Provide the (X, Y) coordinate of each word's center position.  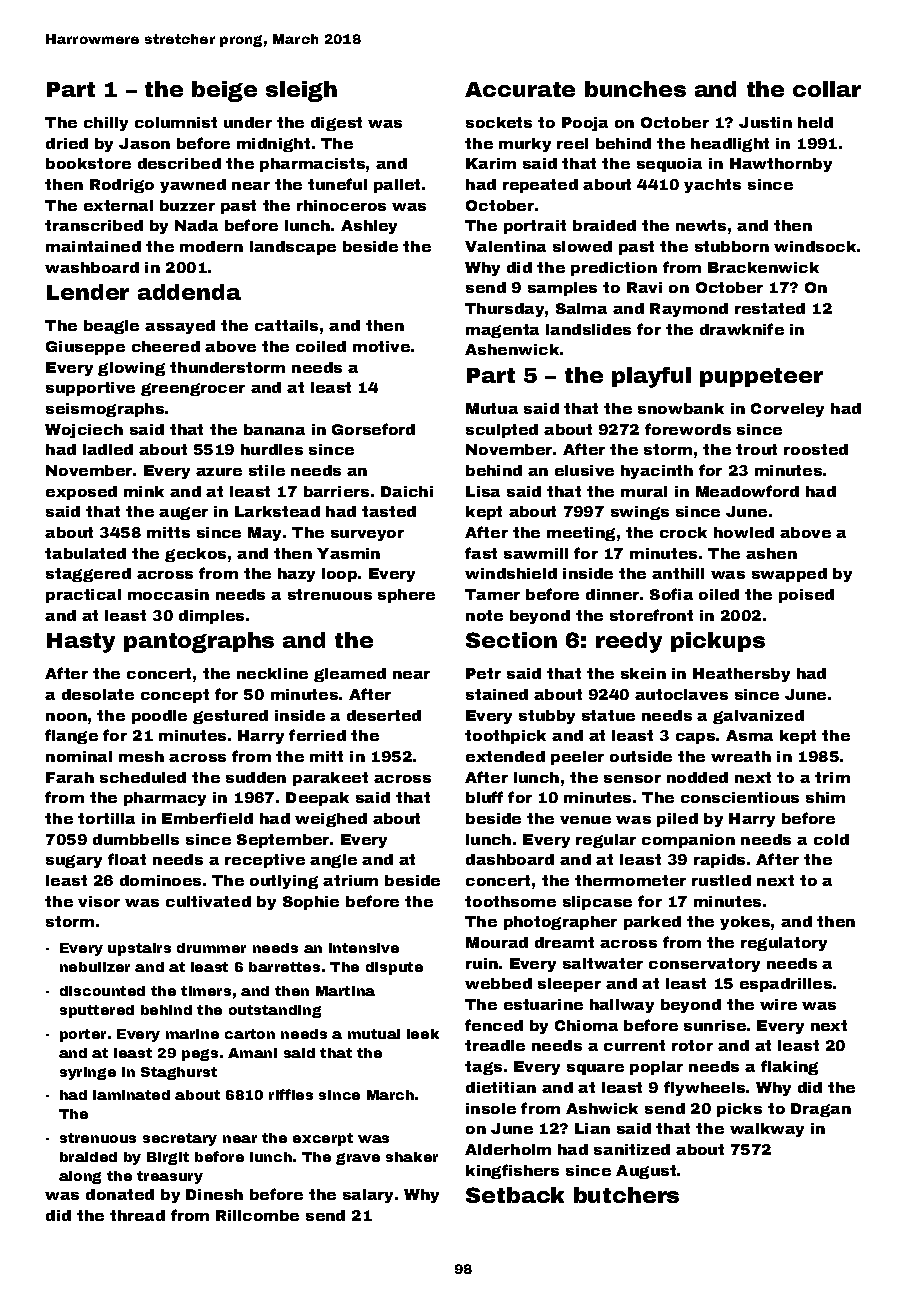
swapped (789, 575)
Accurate (520, 89)
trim (832, 777)
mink (144, 491)
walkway (767, 1130)
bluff (484, 797)
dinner (612, 594)
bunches (635, 89)
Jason (144, 143)
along (80, 1177)
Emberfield (207, 818)
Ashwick (602, 1108)
